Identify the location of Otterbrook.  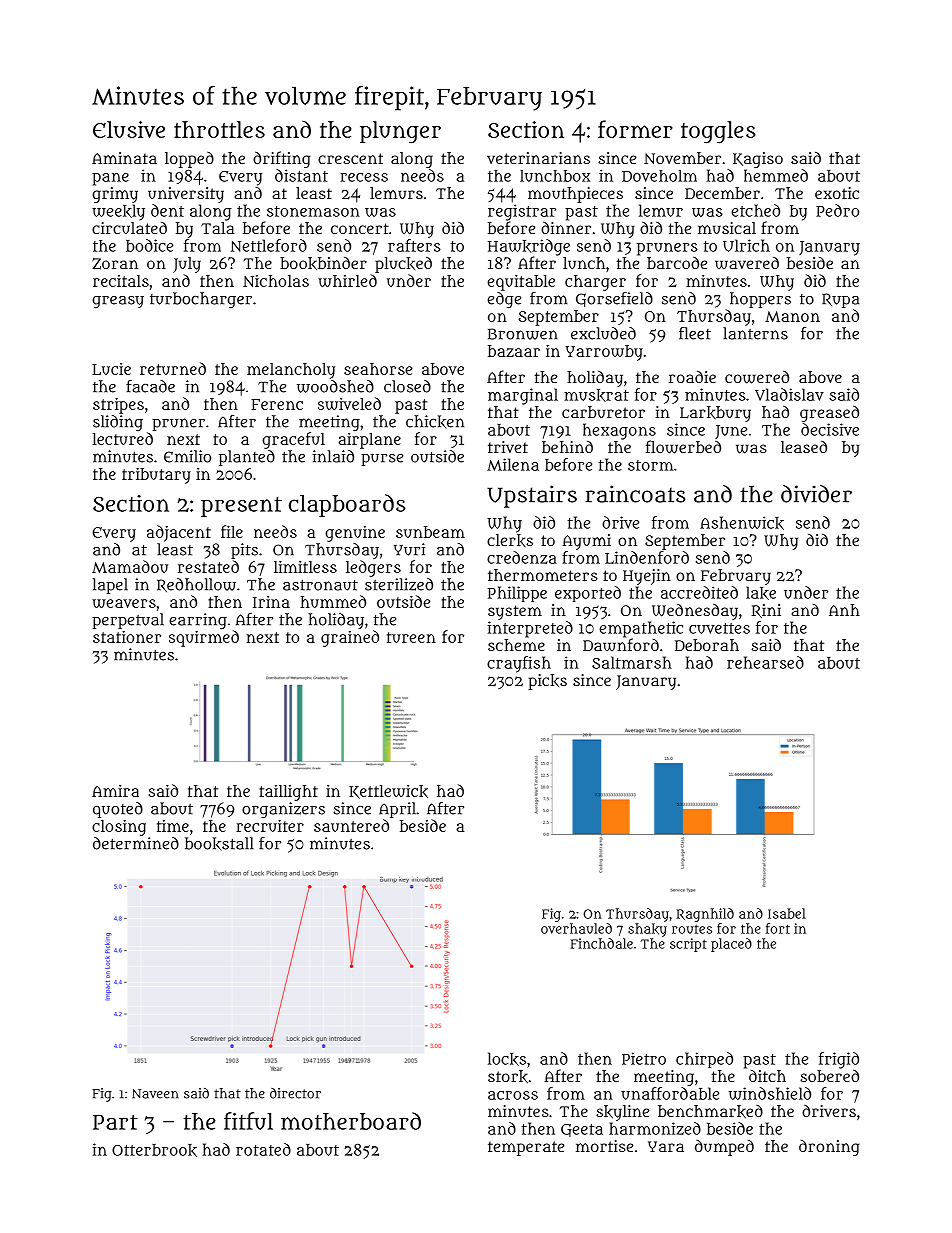
(154, 1150).
